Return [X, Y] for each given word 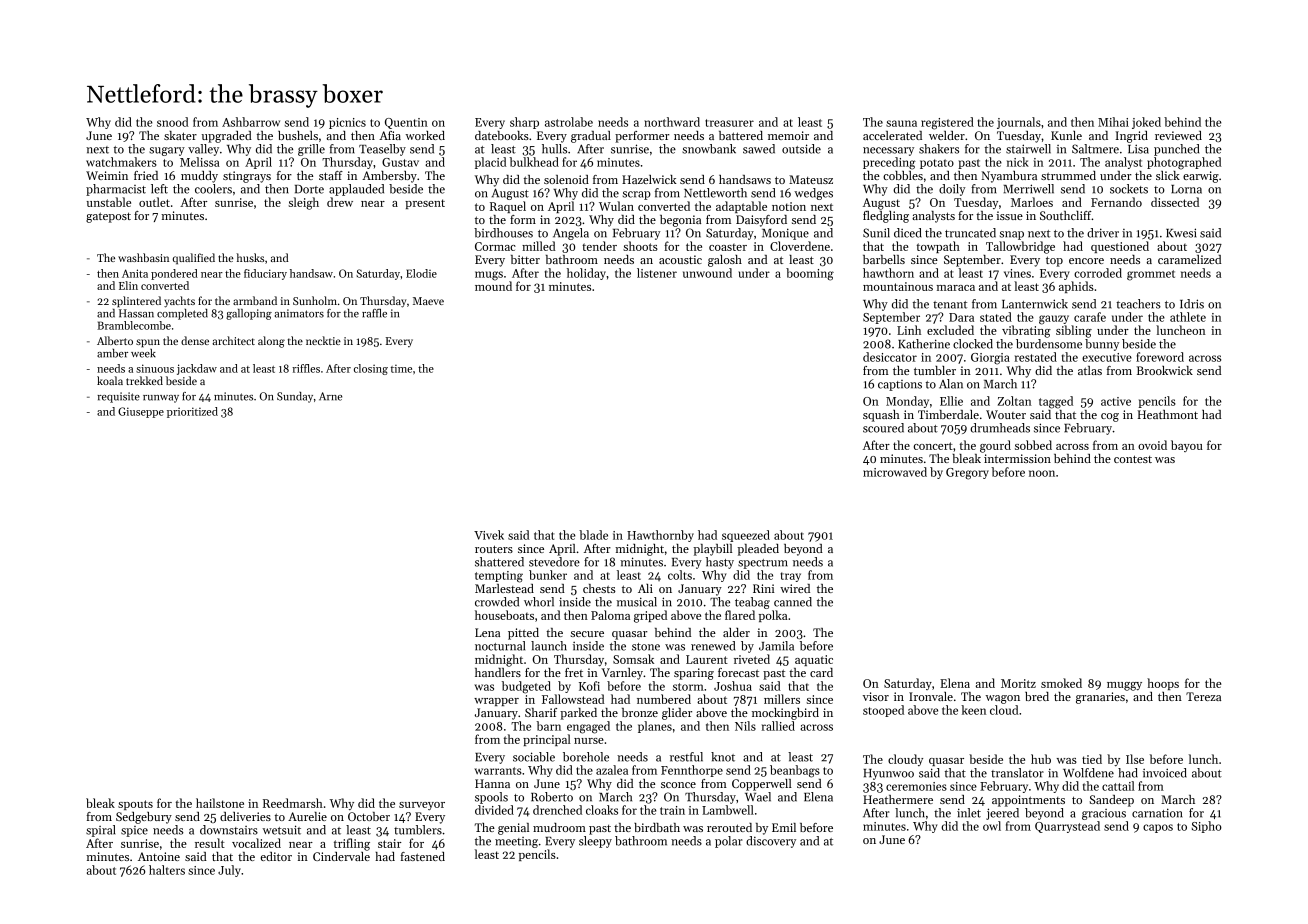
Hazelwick [649, 179]
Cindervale [341, 856]
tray [790, 577]
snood [172, 122]
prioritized [192, 412]
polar [729, 842]
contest [1133, 459]
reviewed [1178, 135]
